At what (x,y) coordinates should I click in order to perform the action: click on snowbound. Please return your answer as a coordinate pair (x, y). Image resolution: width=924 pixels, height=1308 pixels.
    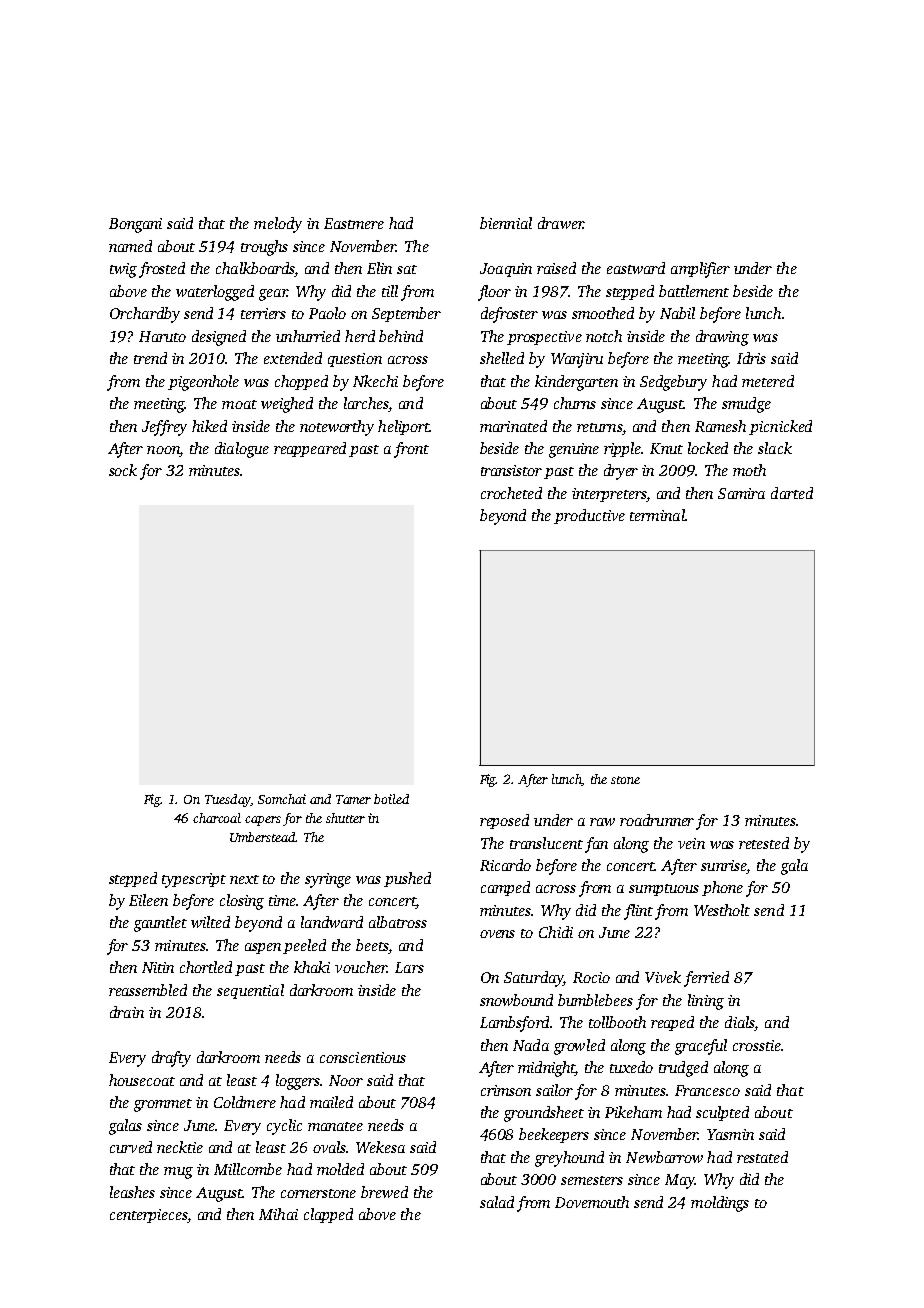
    Looking at the image, I should click on (516, 1000).
